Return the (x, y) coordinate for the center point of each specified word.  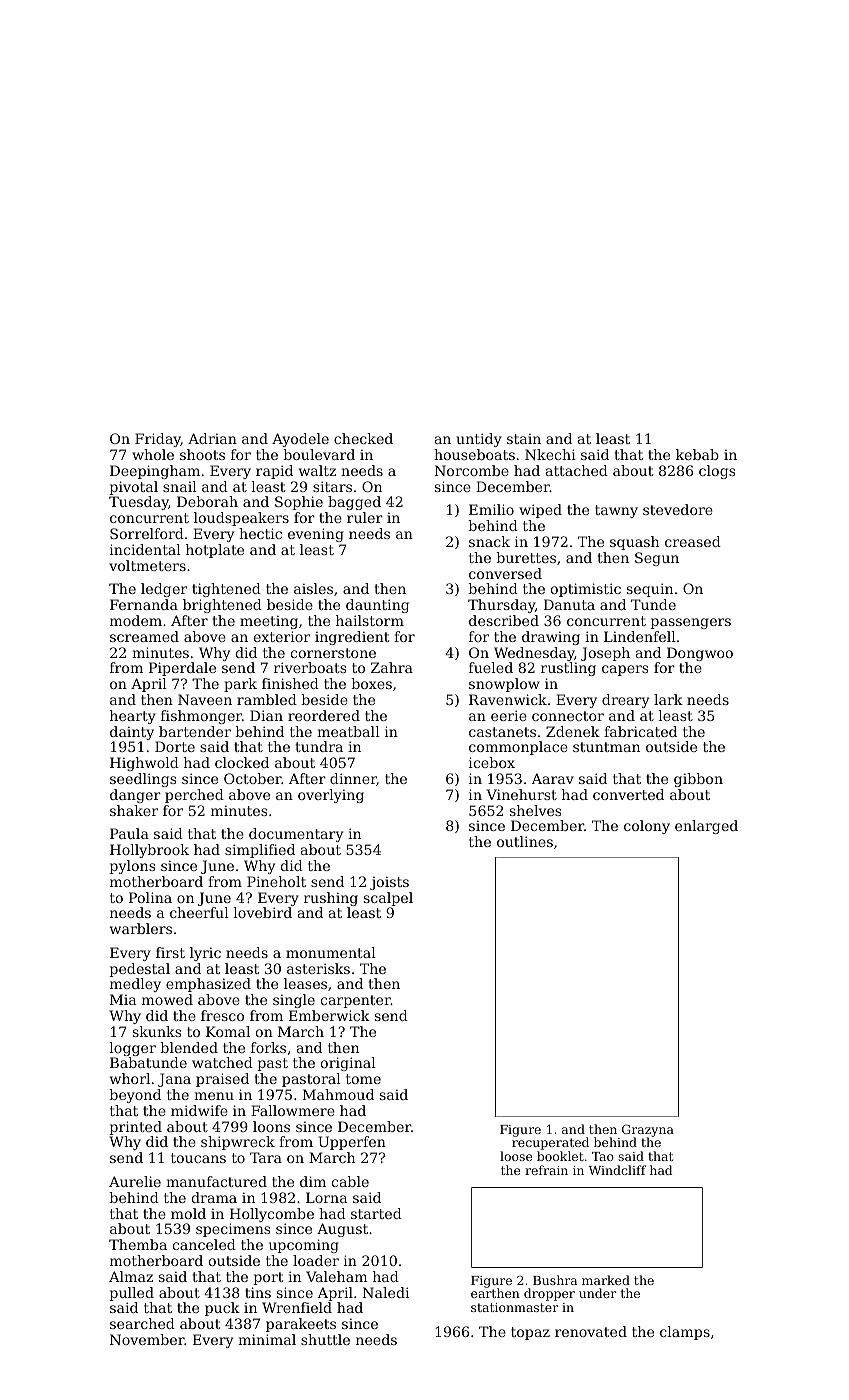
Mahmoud (338, 1094)
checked (363, 438)
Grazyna (648, 1131)
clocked (242, 762)
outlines (525, 841)
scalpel (388, 899)
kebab (697, 454)
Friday (158, 440)
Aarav (553, 778)
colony (647, 827)
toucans (198, 1158)
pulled (131, 1294)
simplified (260, 851)
